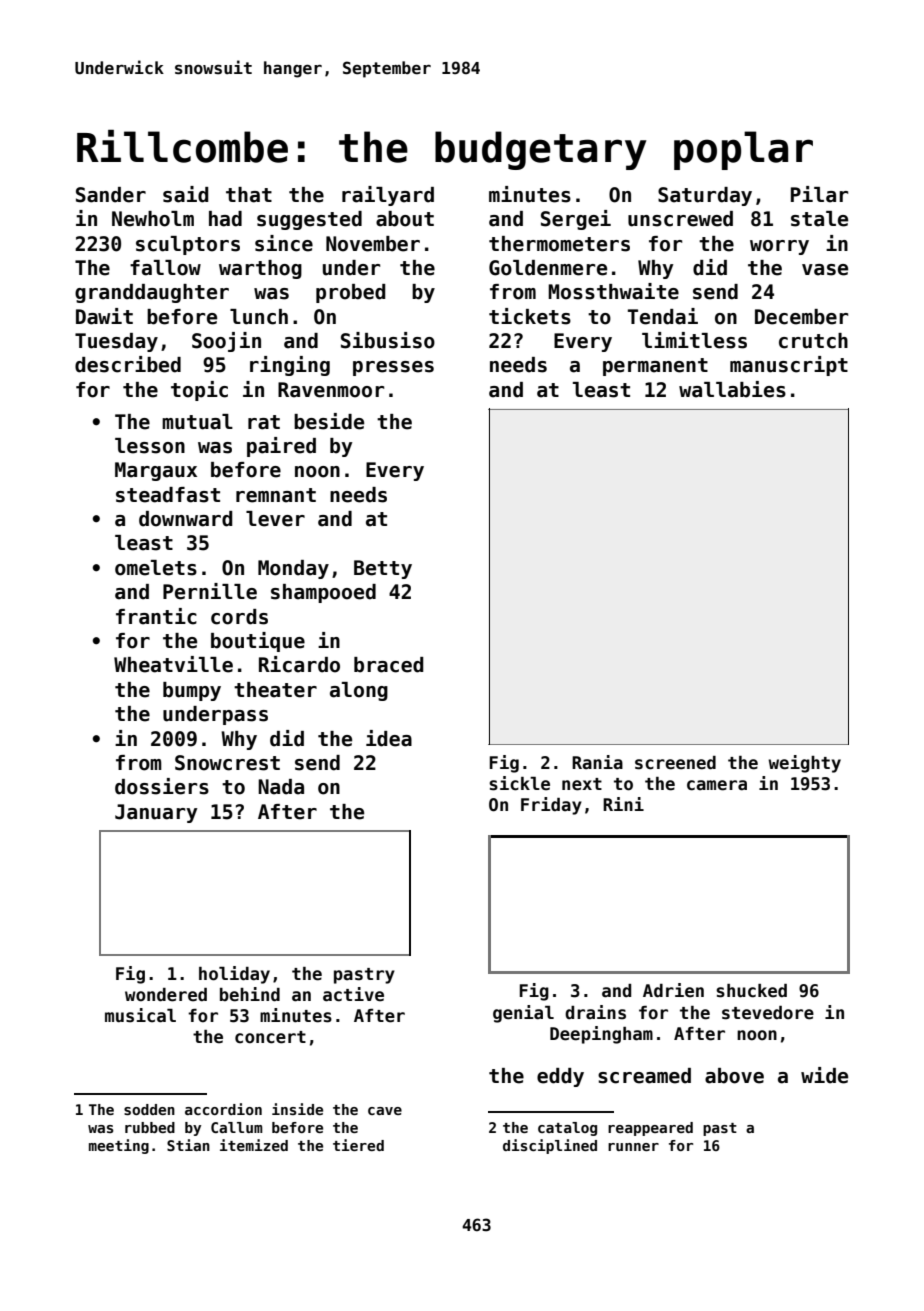  I want to click on beside, so click(329, 421).
